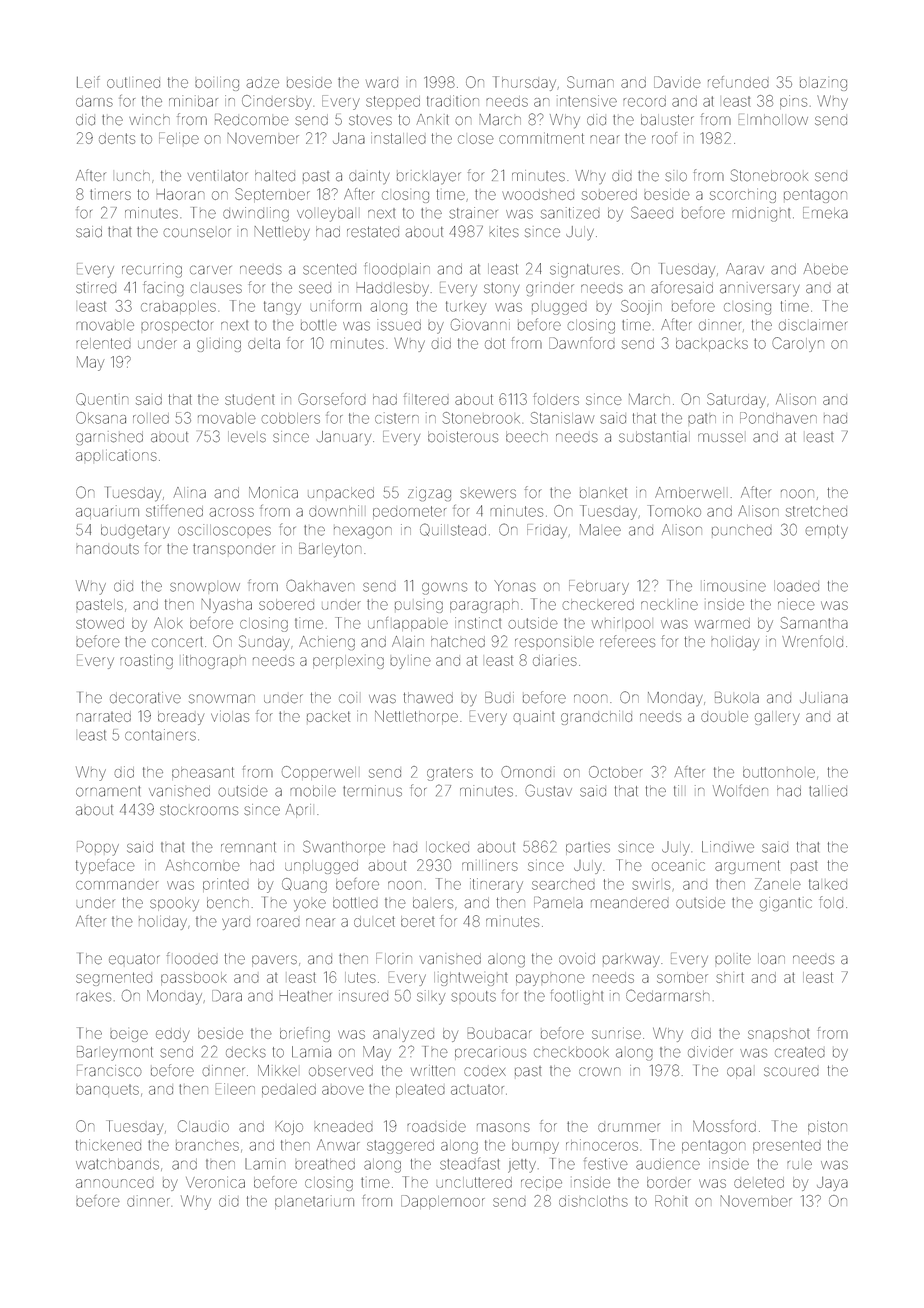  I want to click on Thursday, so click(525, 83).
